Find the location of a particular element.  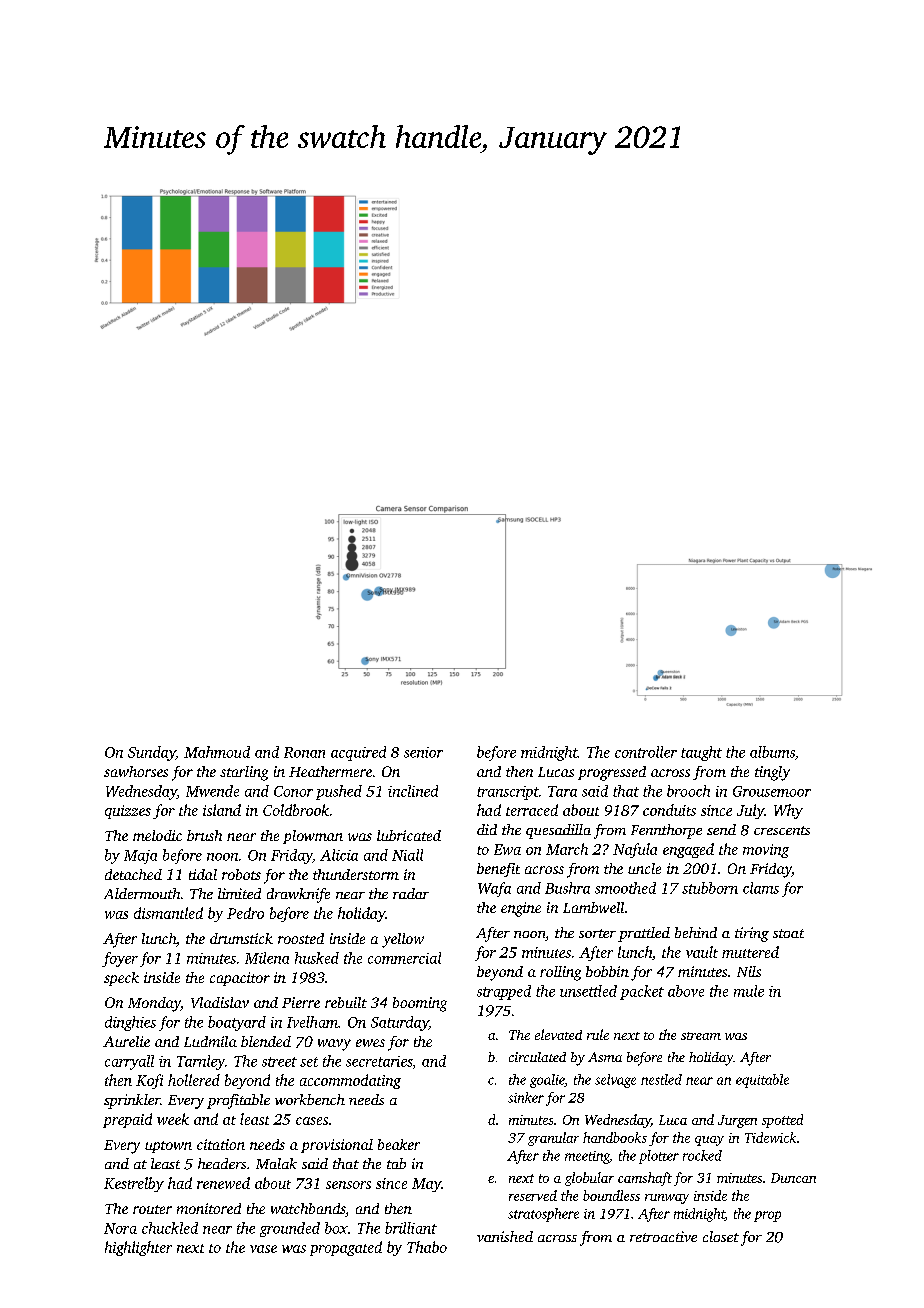

Thabo is located at coordinates (427, 1247).
